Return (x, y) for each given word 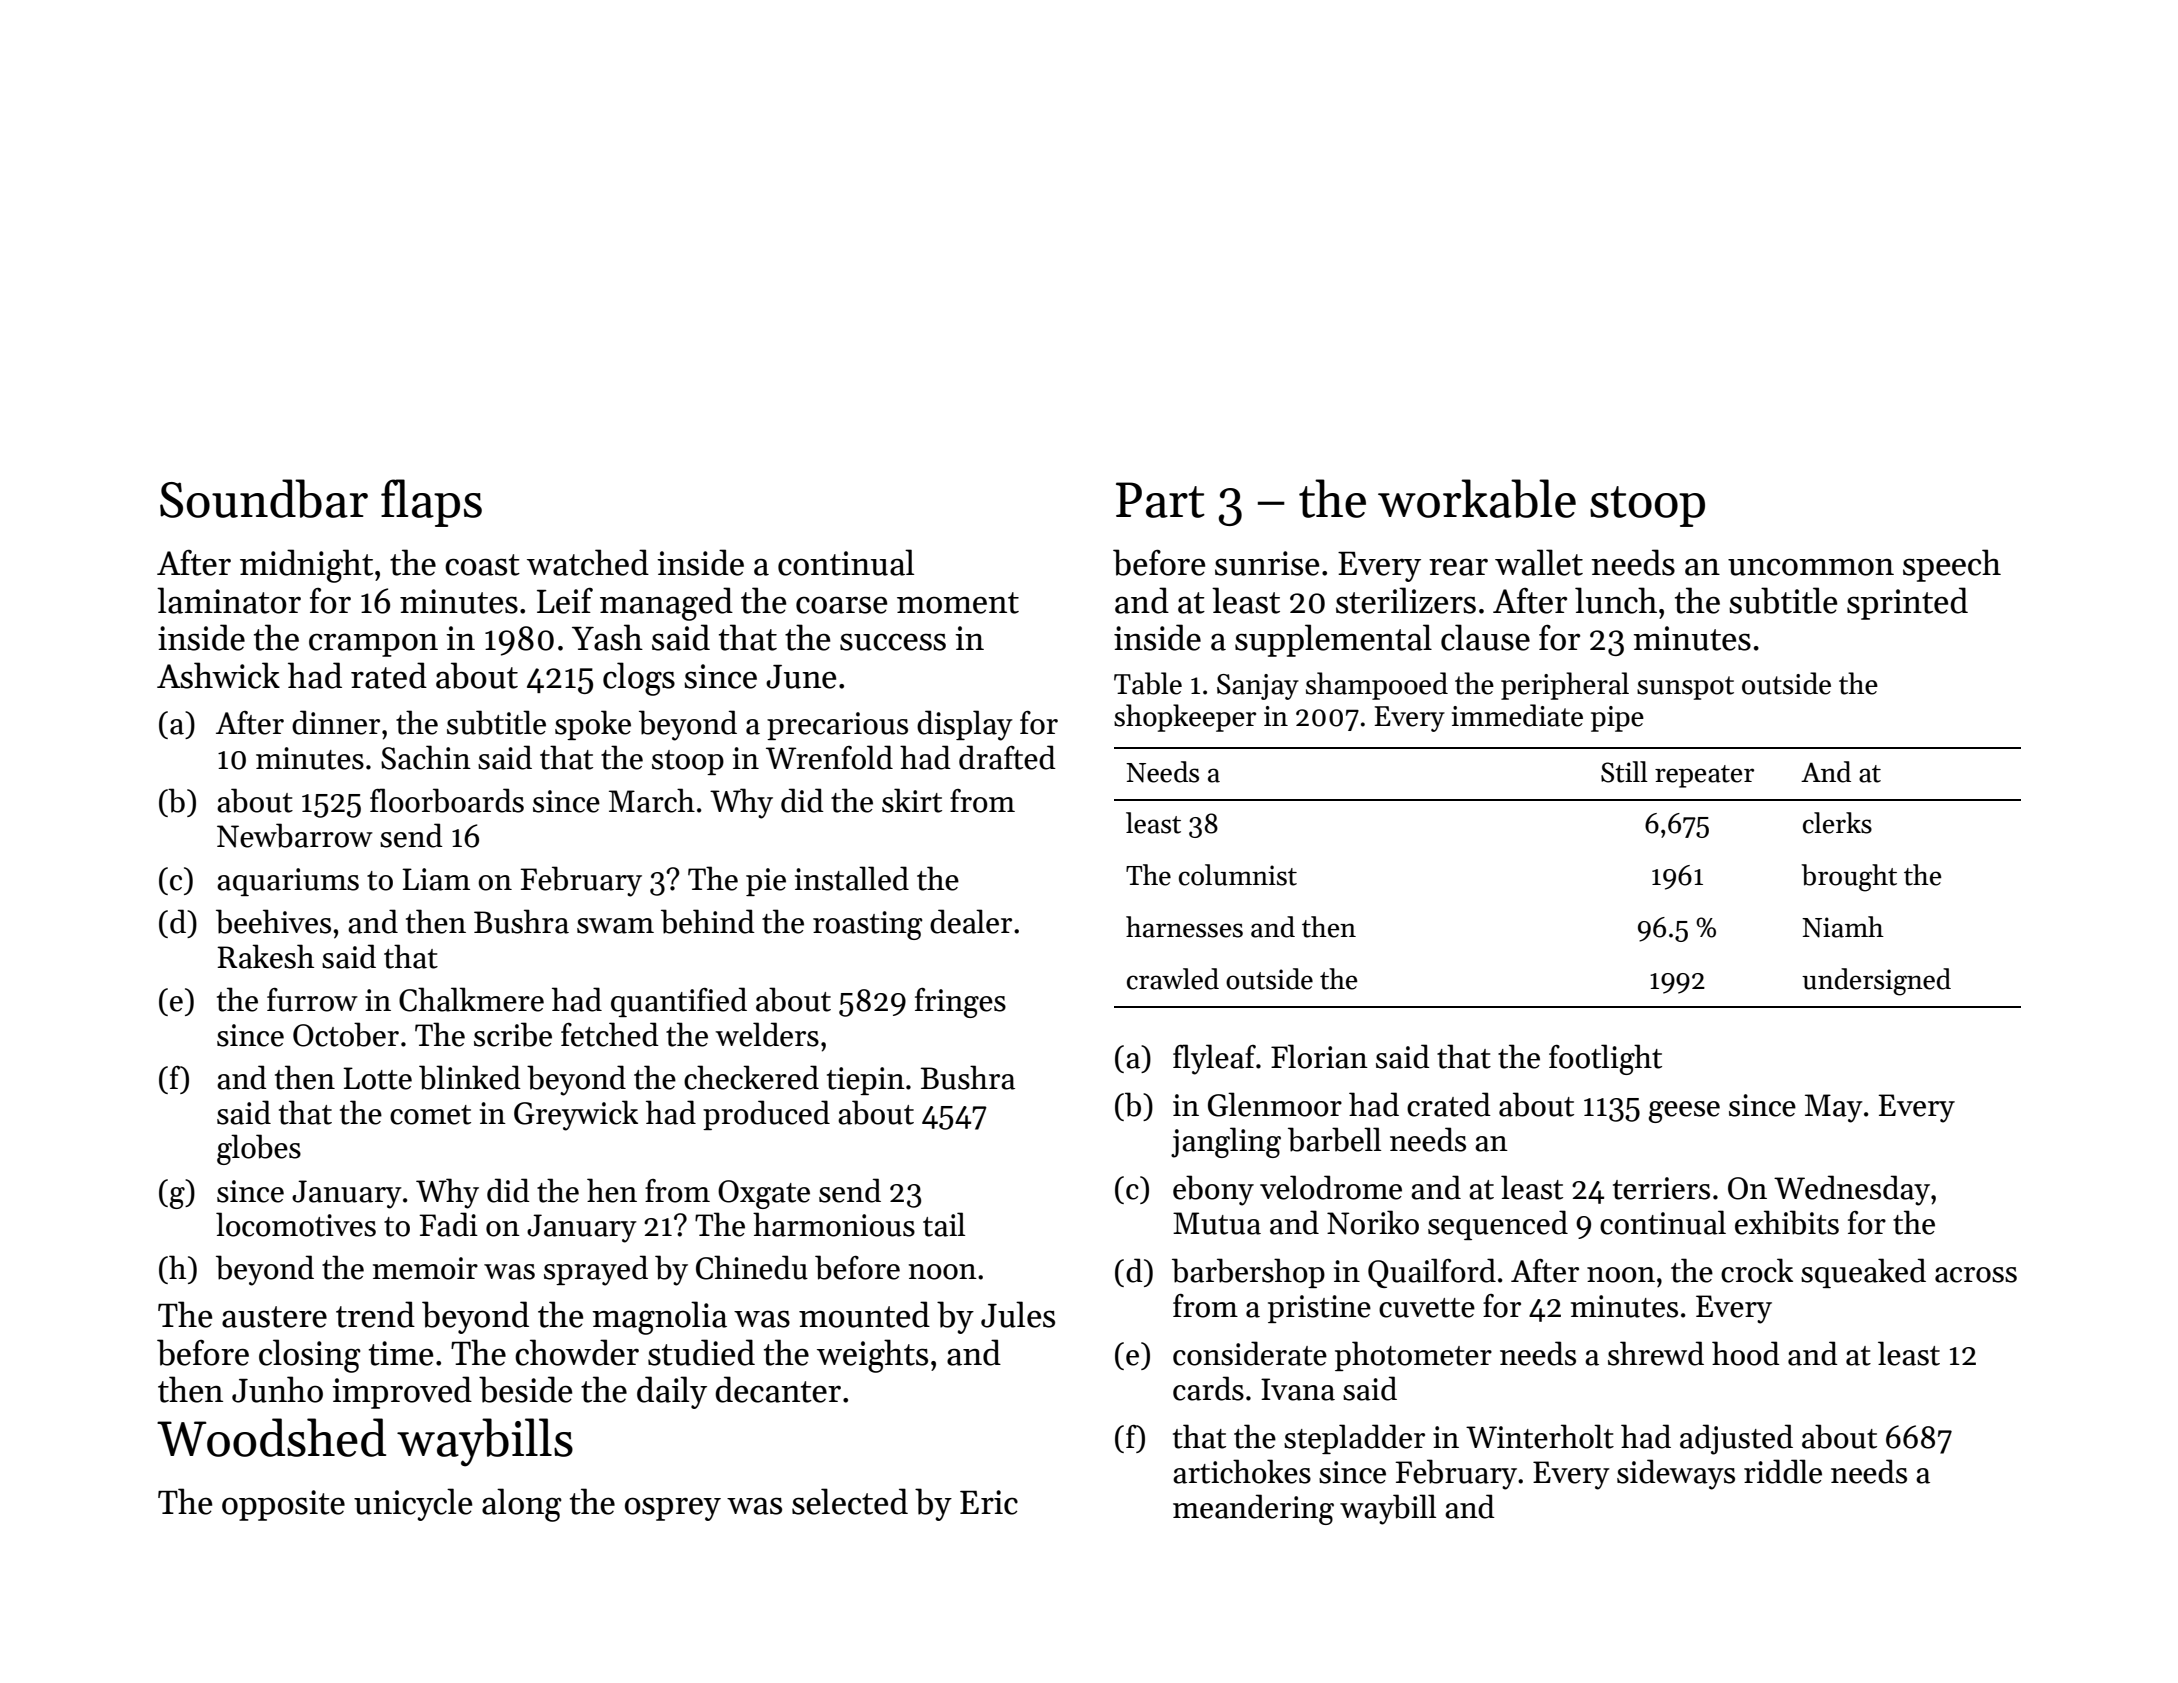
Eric (989, 1502)
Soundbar (264, 498)
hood (1746, 1353)
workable (1477, 498)
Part (1160, 500)
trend (375, 1314)
